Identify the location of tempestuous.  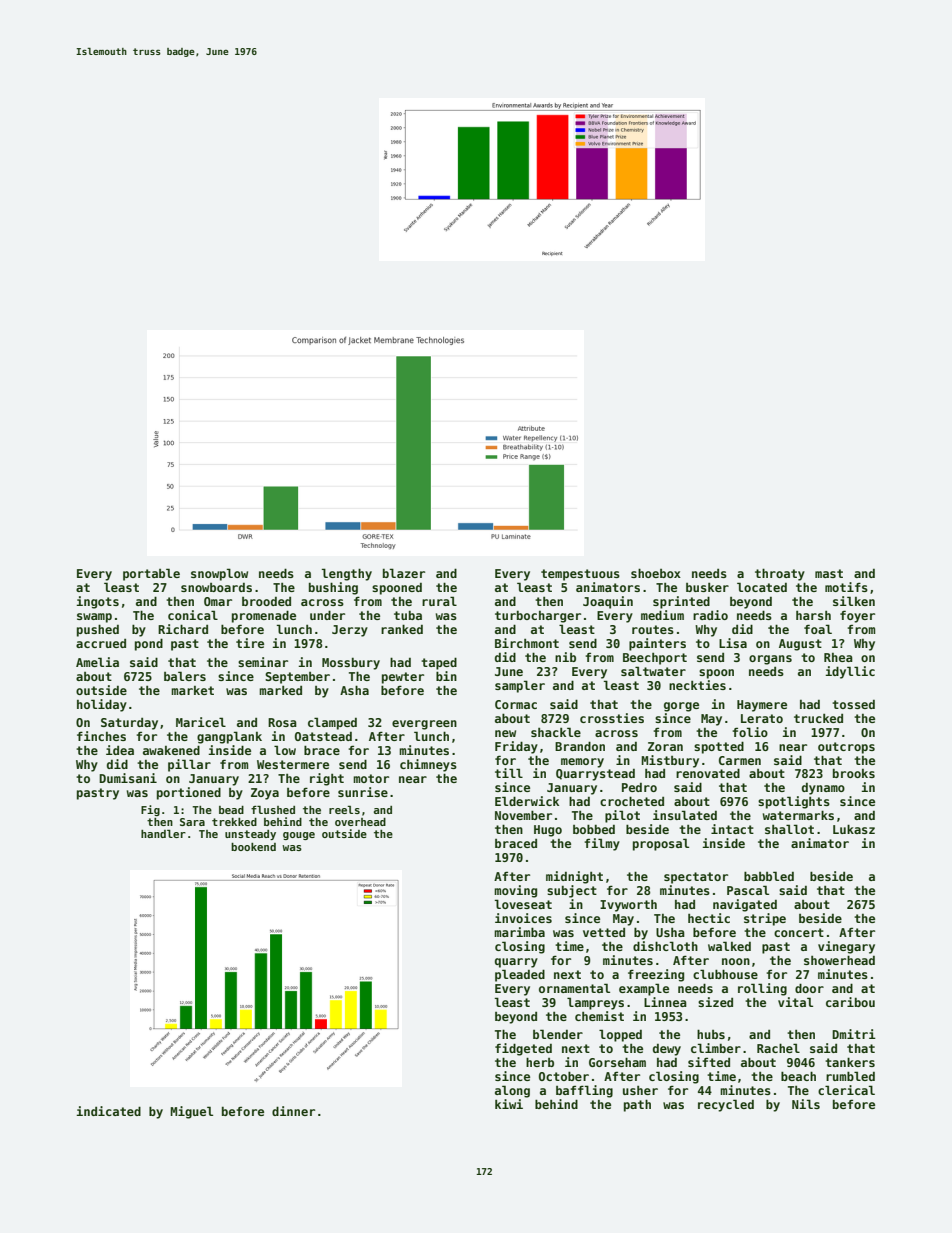
(580, 575).
